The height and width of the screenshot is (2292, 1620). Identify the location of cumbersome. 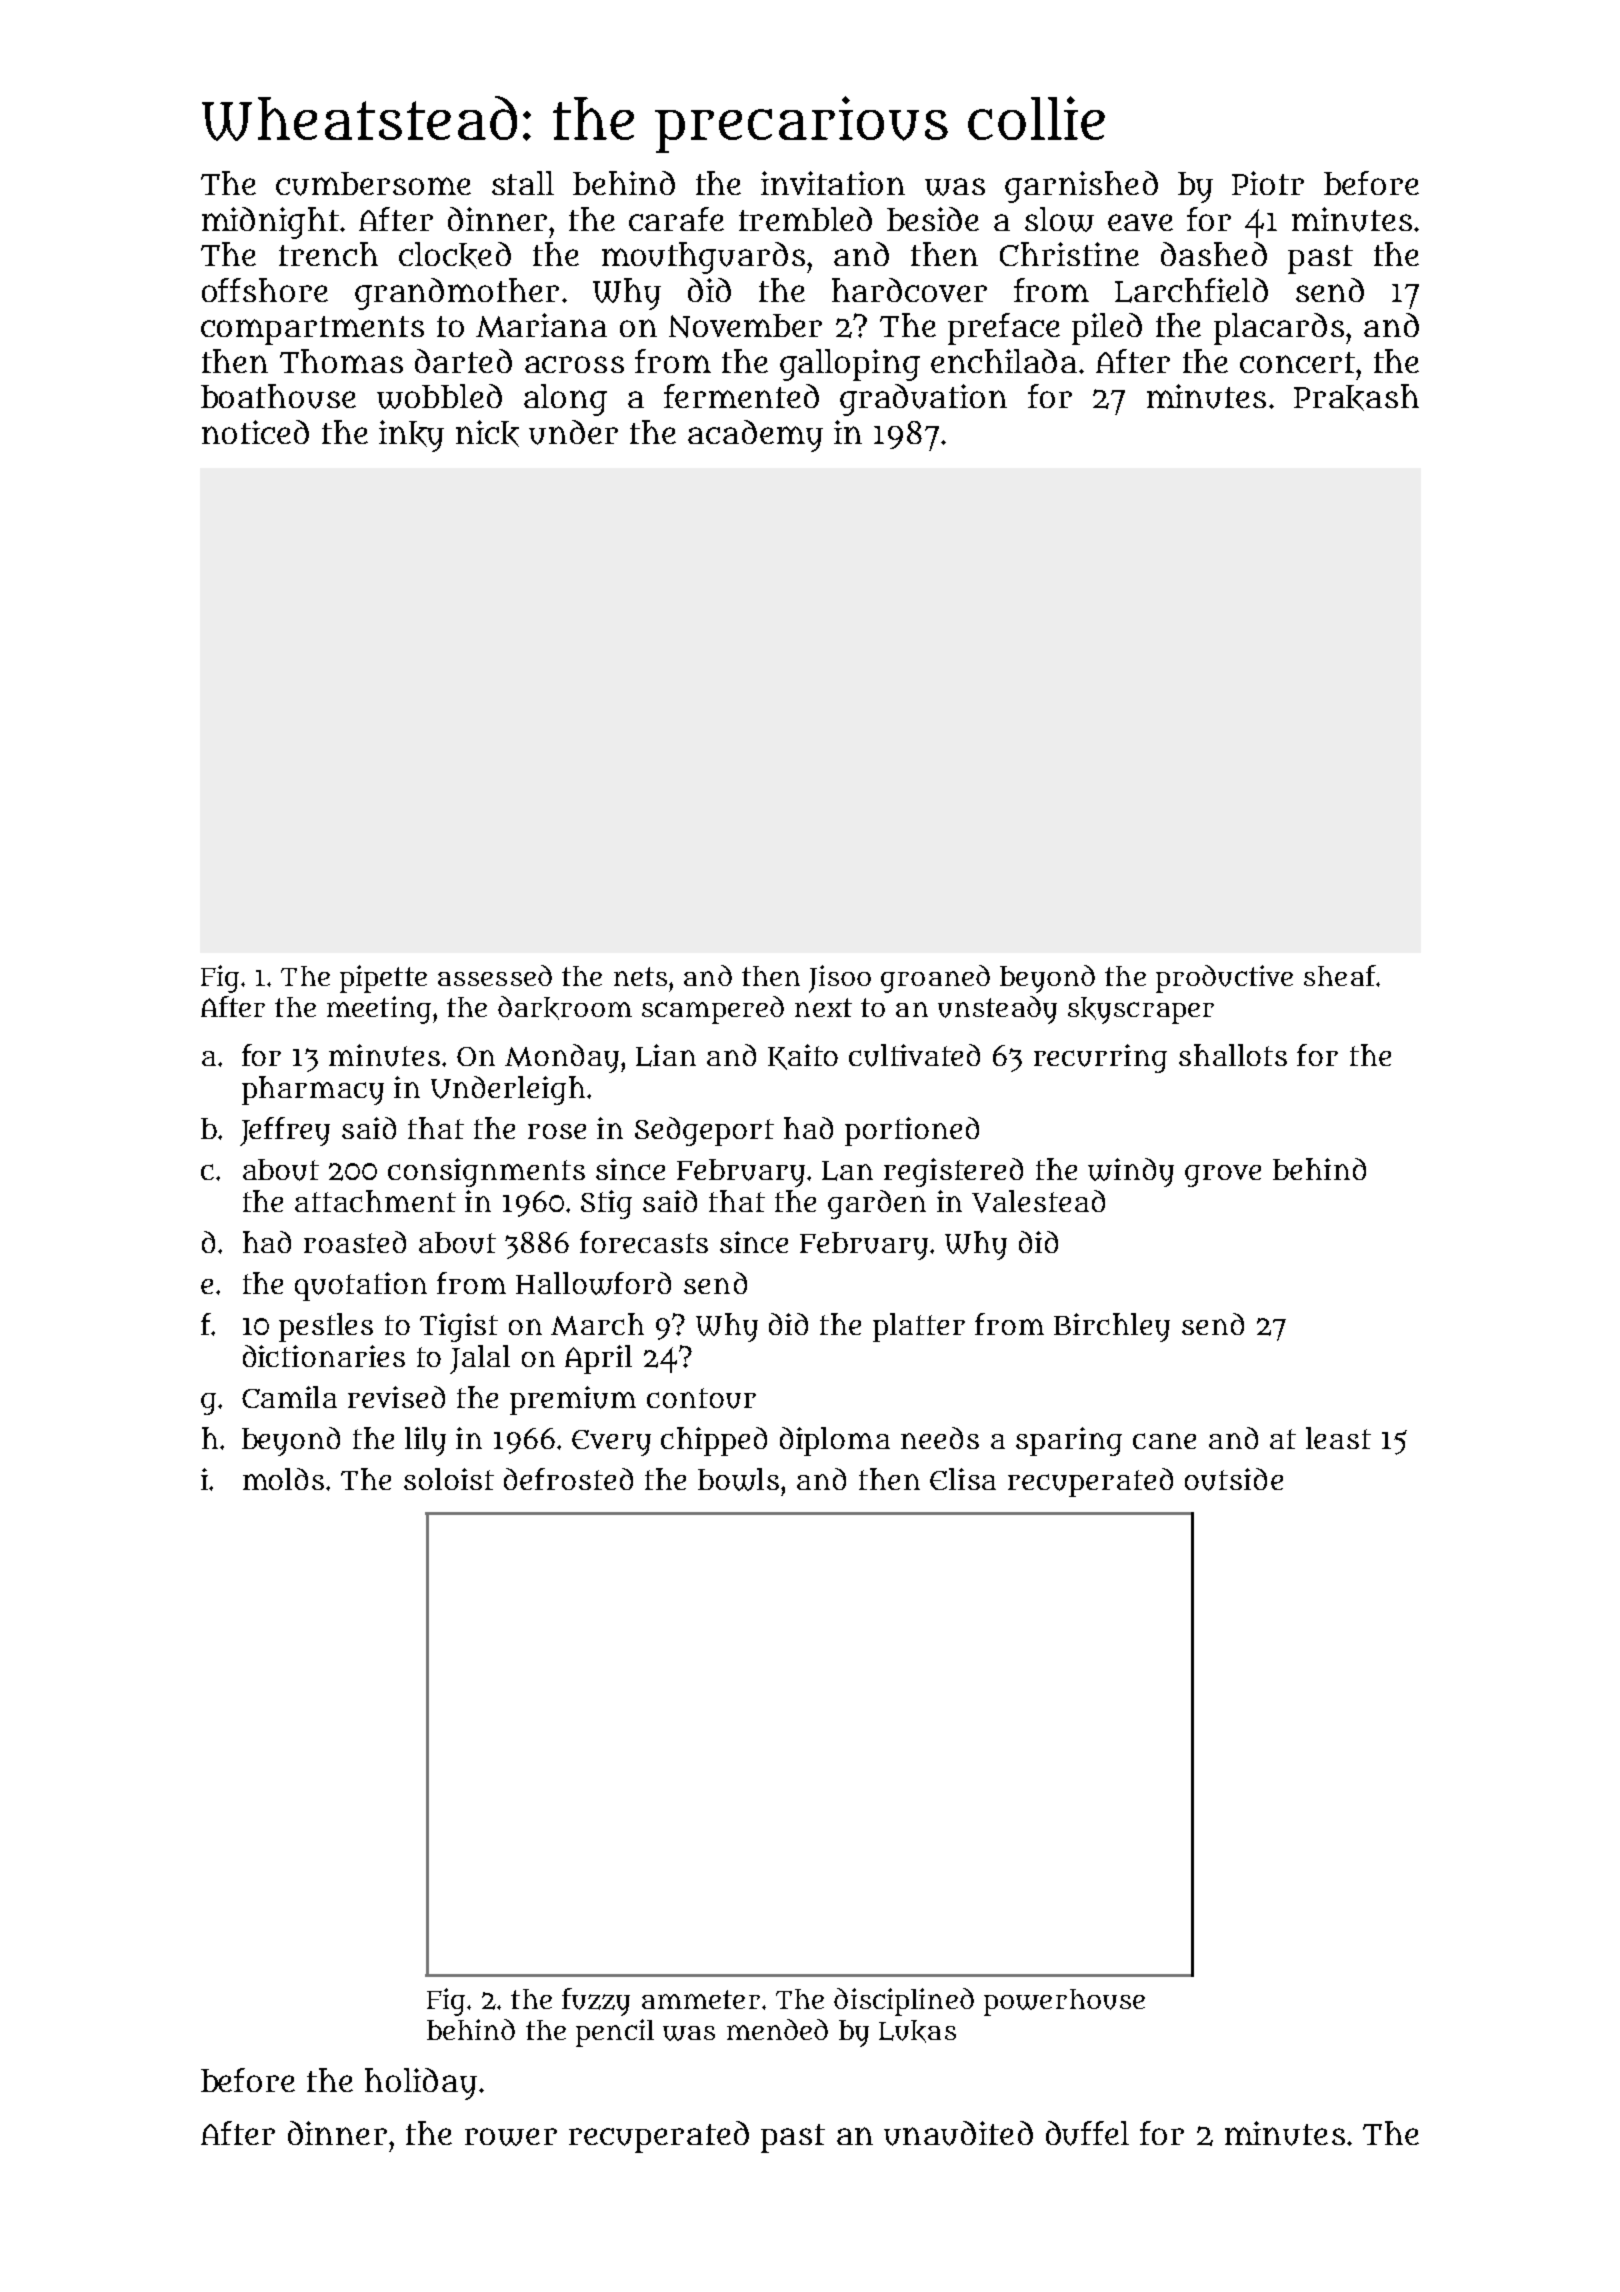
(373, 184).
